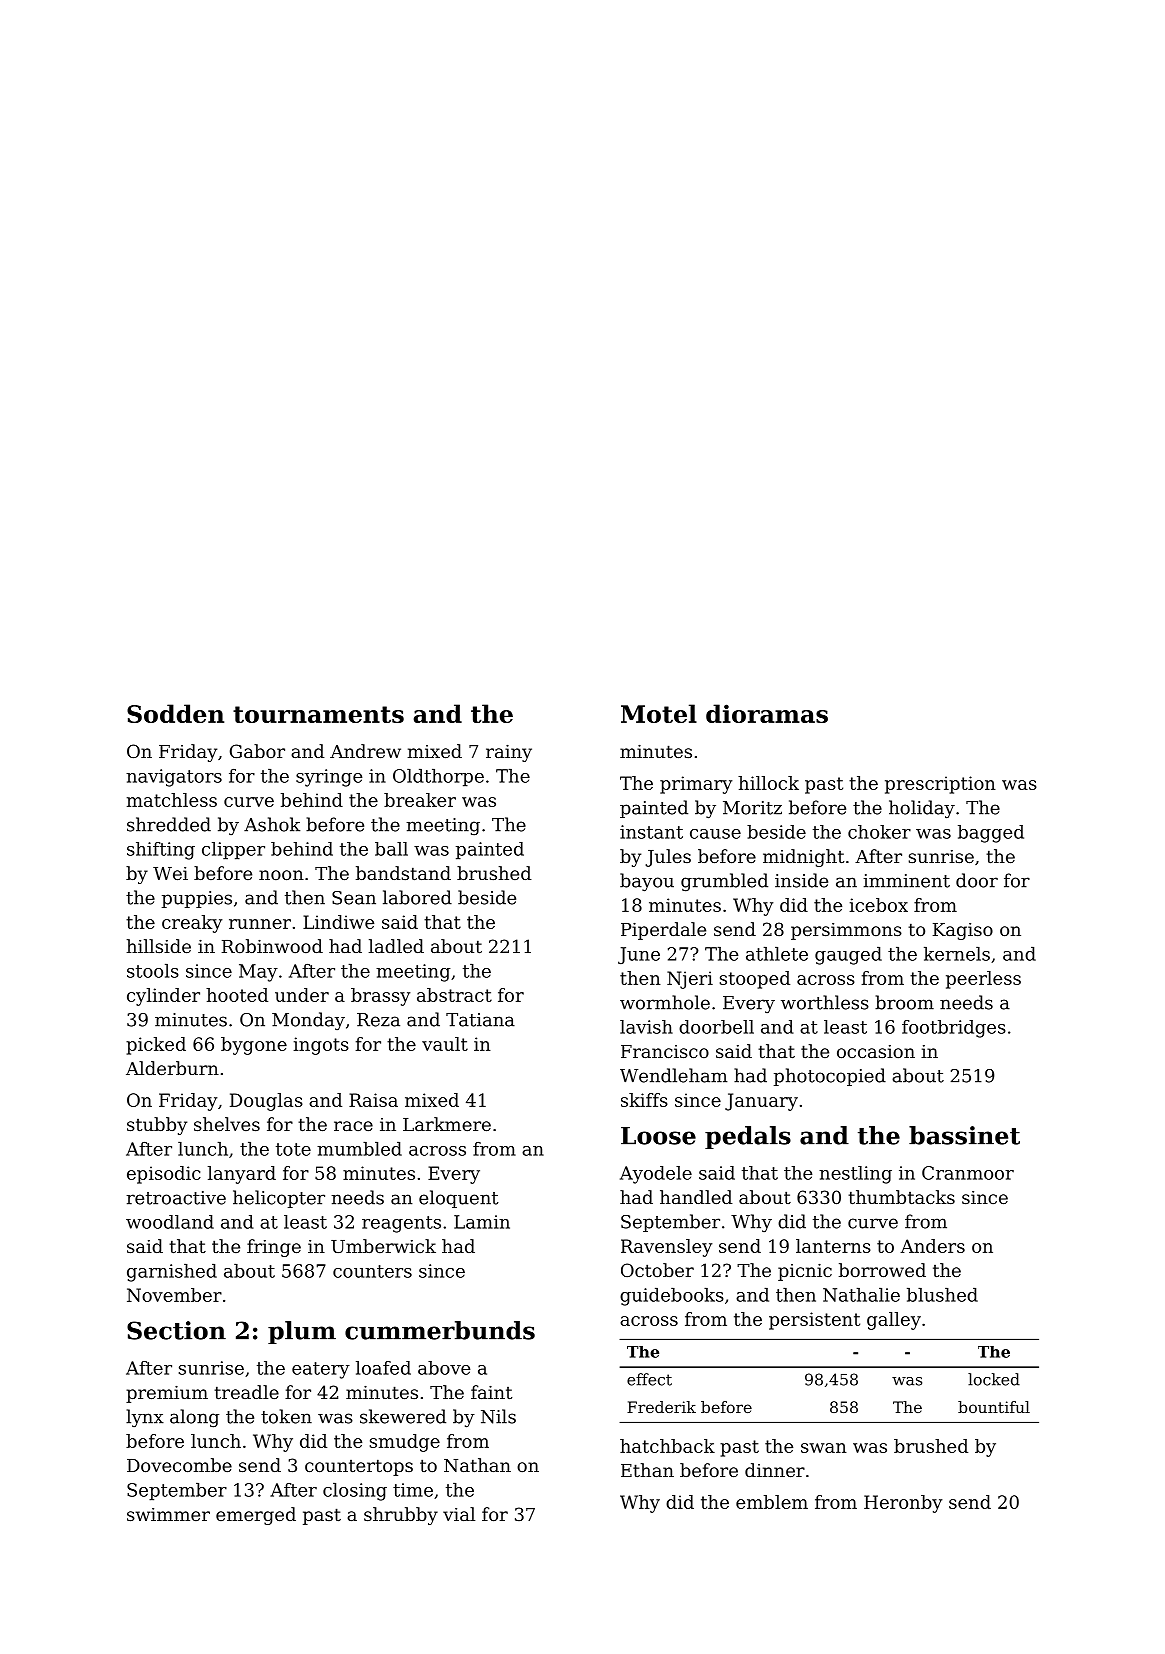 Image resolution: width=1165 pixels, height=1654 pixels. I want to click on dioramas, so click(767, 713).
